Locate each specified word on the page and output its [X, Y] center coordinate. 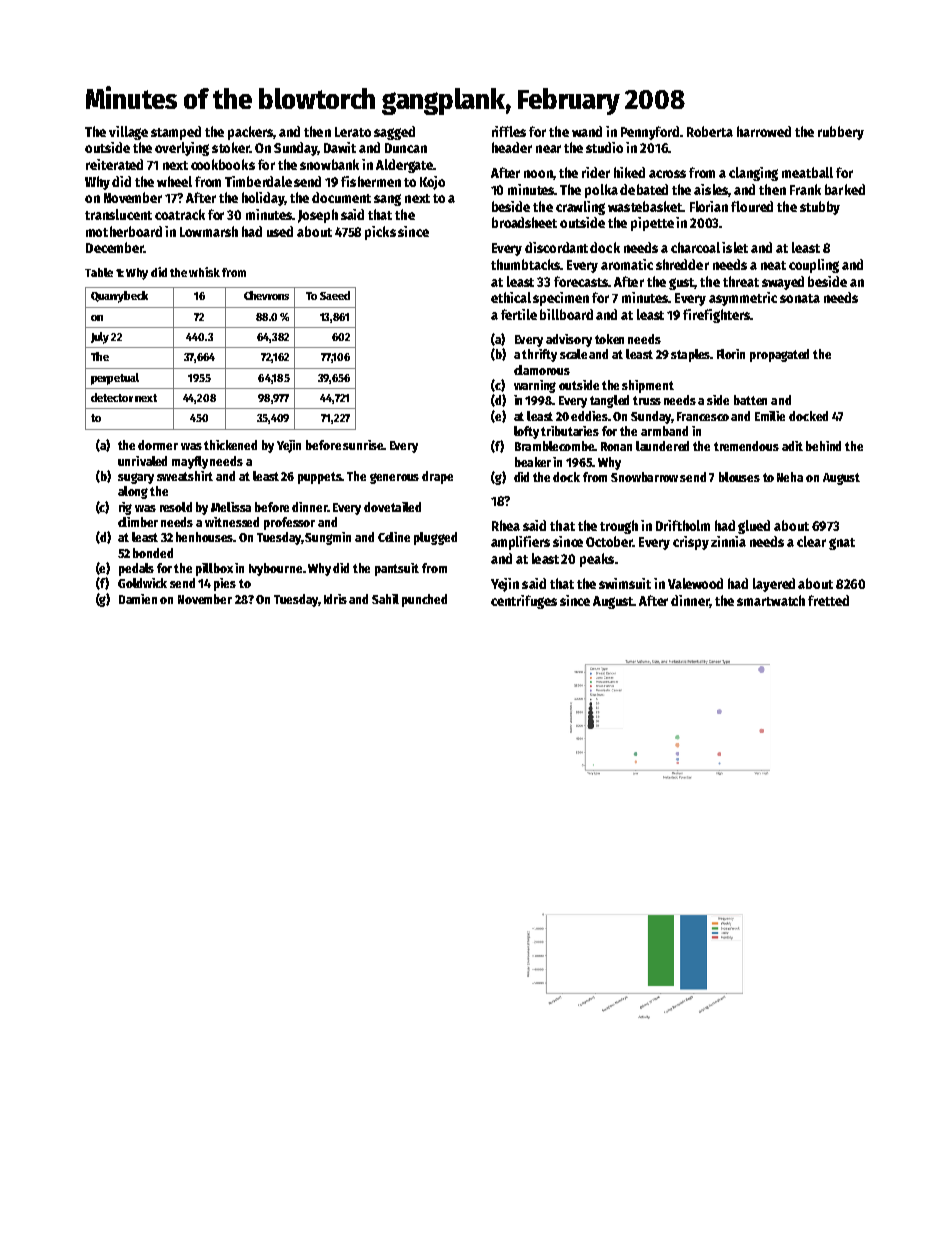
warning [535, 386]
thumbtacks [525, 264]
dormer [158, 445]
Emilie [770, 416]
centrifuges [524, 602]
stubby [820, 208]
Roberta [710, 131]
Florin [731, 354]
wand [587, 131]
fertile [519, 314]
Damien [138, 599]
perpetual [115, 379]
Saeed [335, 295]
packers [250, 133]
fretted [828, 600]
